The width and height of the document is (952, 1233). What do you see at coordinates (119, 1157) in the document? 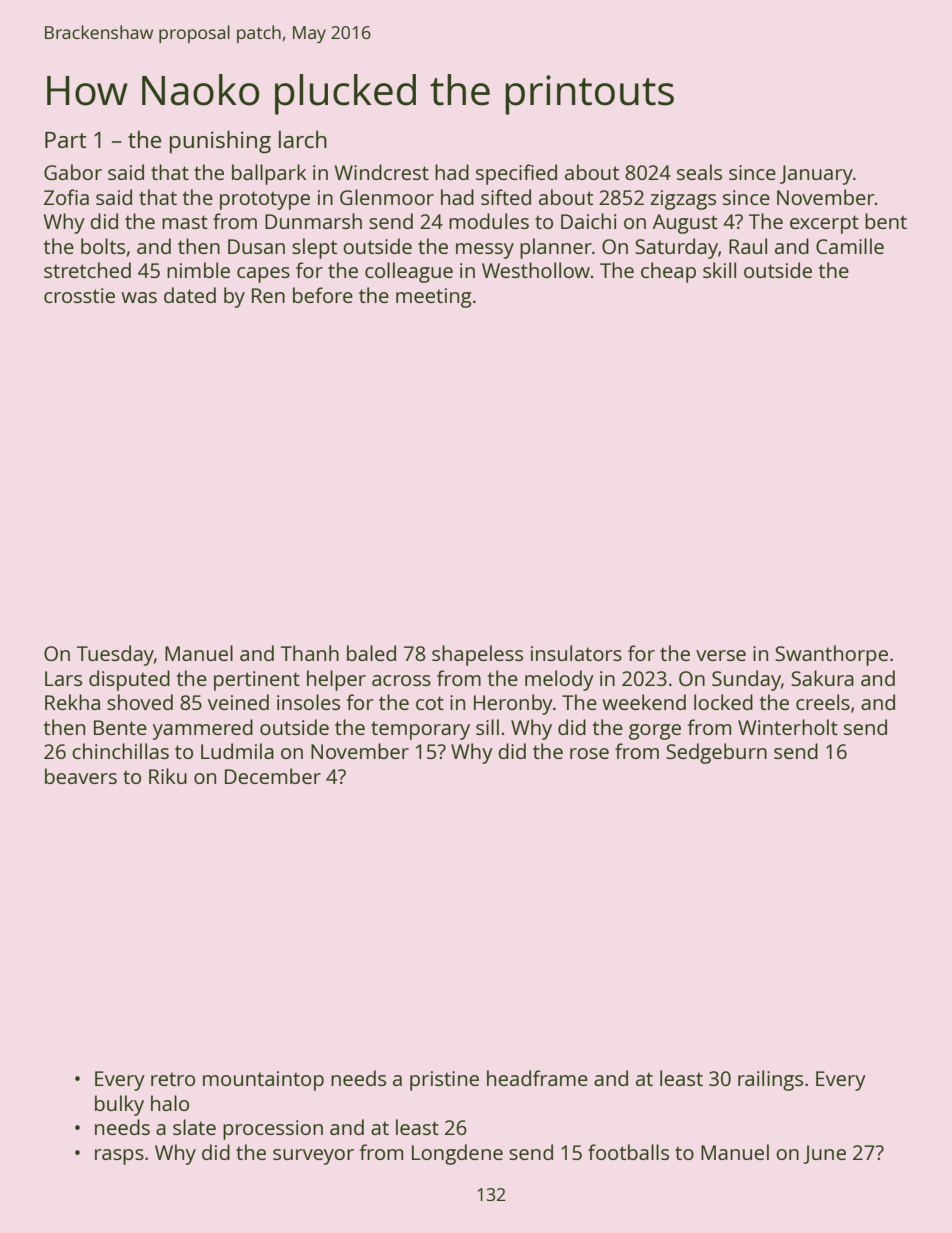
I see `rasps` at bounding box center [119, 1157].
